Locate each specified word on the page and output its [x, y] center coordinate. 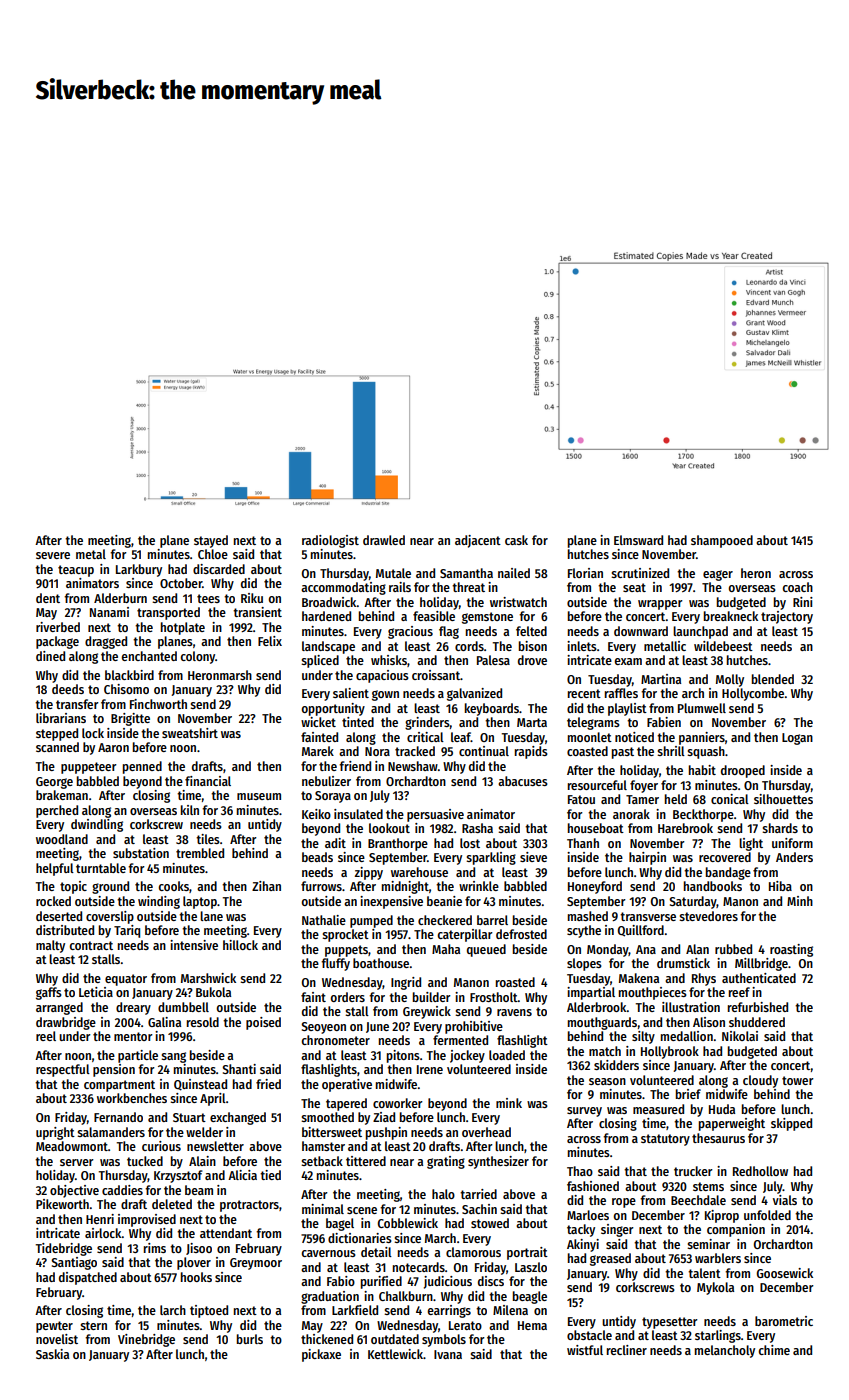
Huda [722, 1109]
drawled [384, 540]
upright [55, 1133]
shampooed [722, 541]
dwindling [97, 825]
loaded [507, 1055]
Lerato [465, 1325]
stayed [211, 541]
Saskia [52, 1354]
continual [484, 751]
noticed [634, 737]
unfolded [767, 1215]
